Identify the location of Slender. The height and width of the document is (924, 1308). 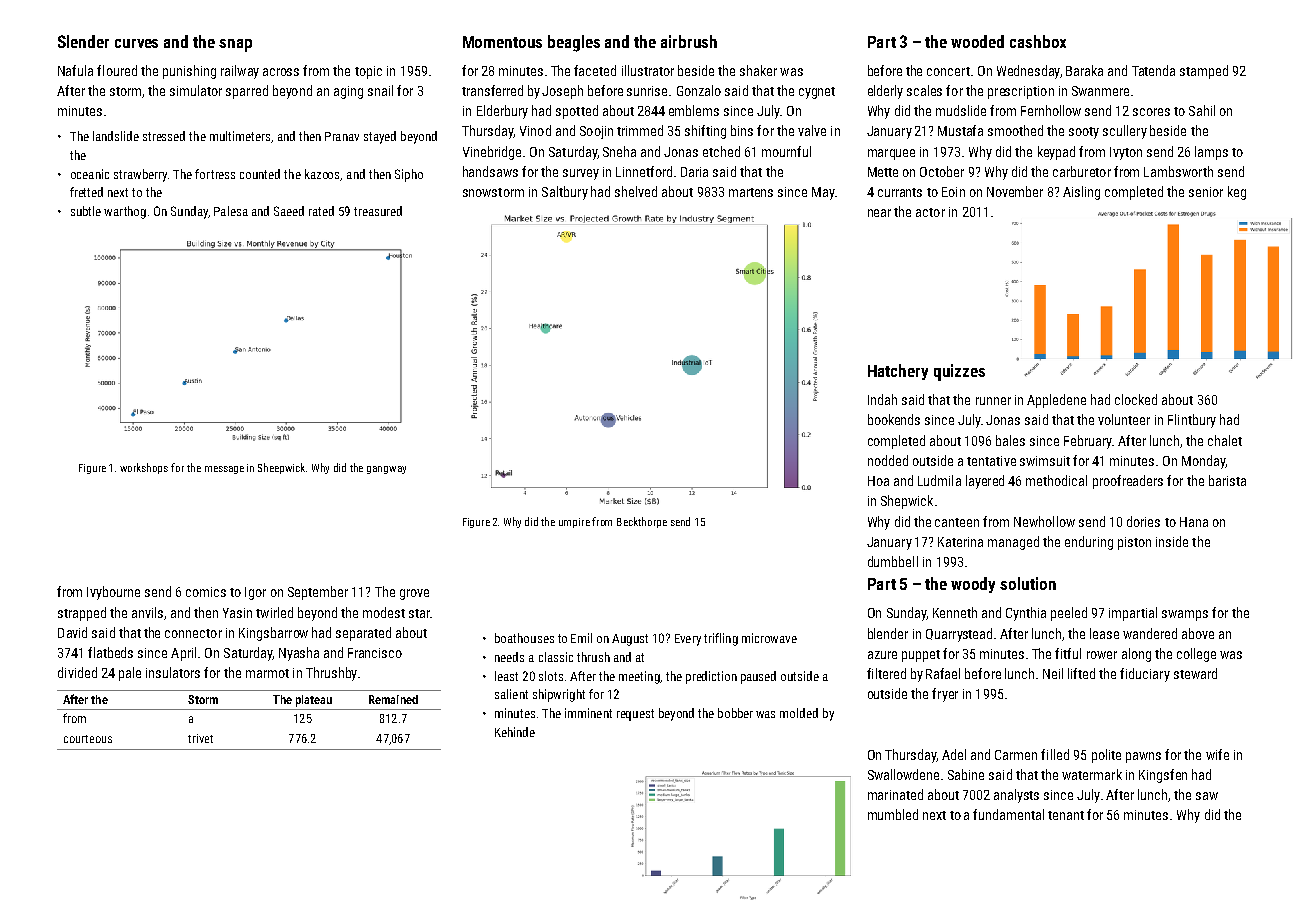
(83, 41).
